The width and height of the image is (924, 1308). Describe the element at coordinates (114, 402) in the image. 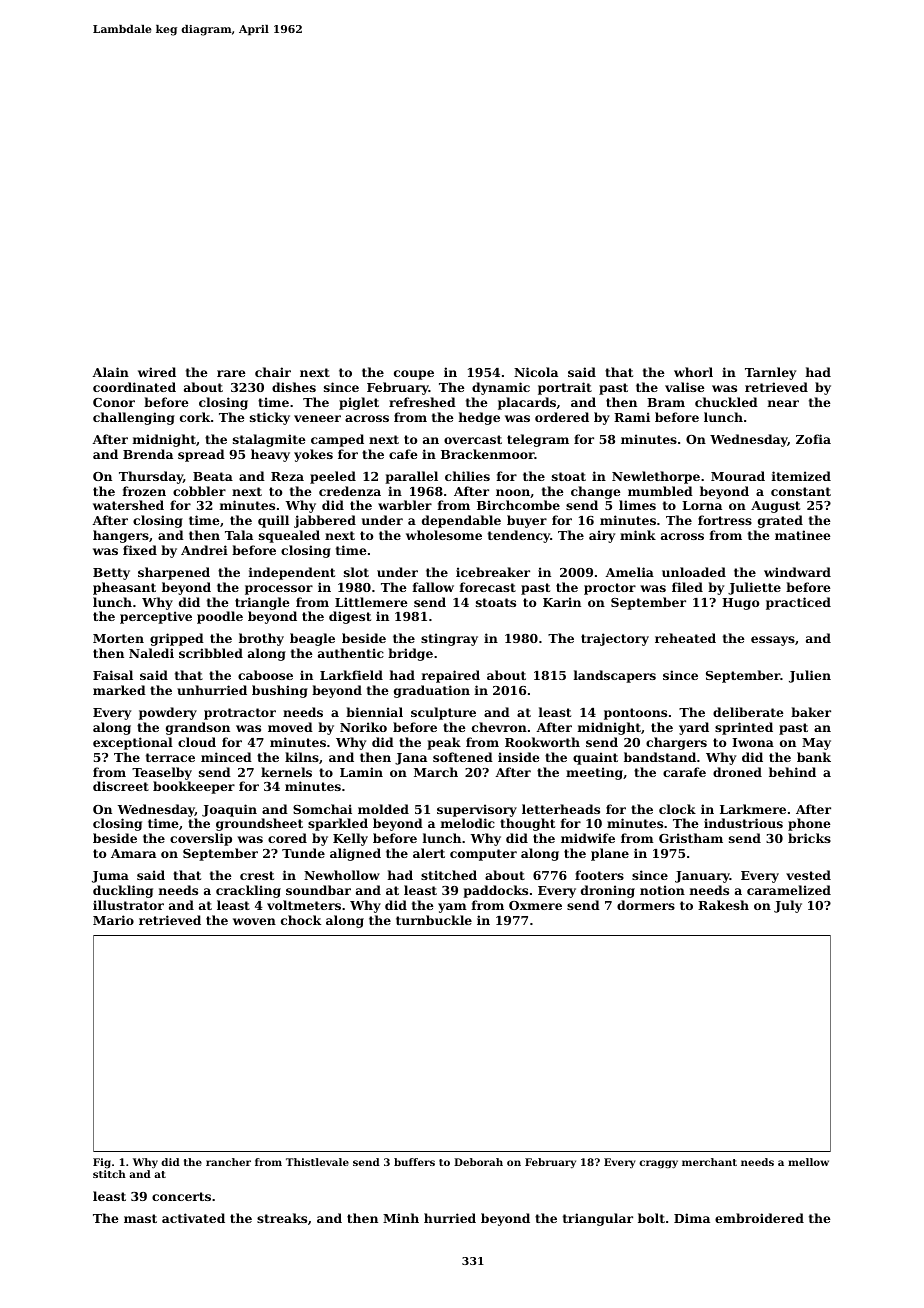

I see `Conor` at that location.
